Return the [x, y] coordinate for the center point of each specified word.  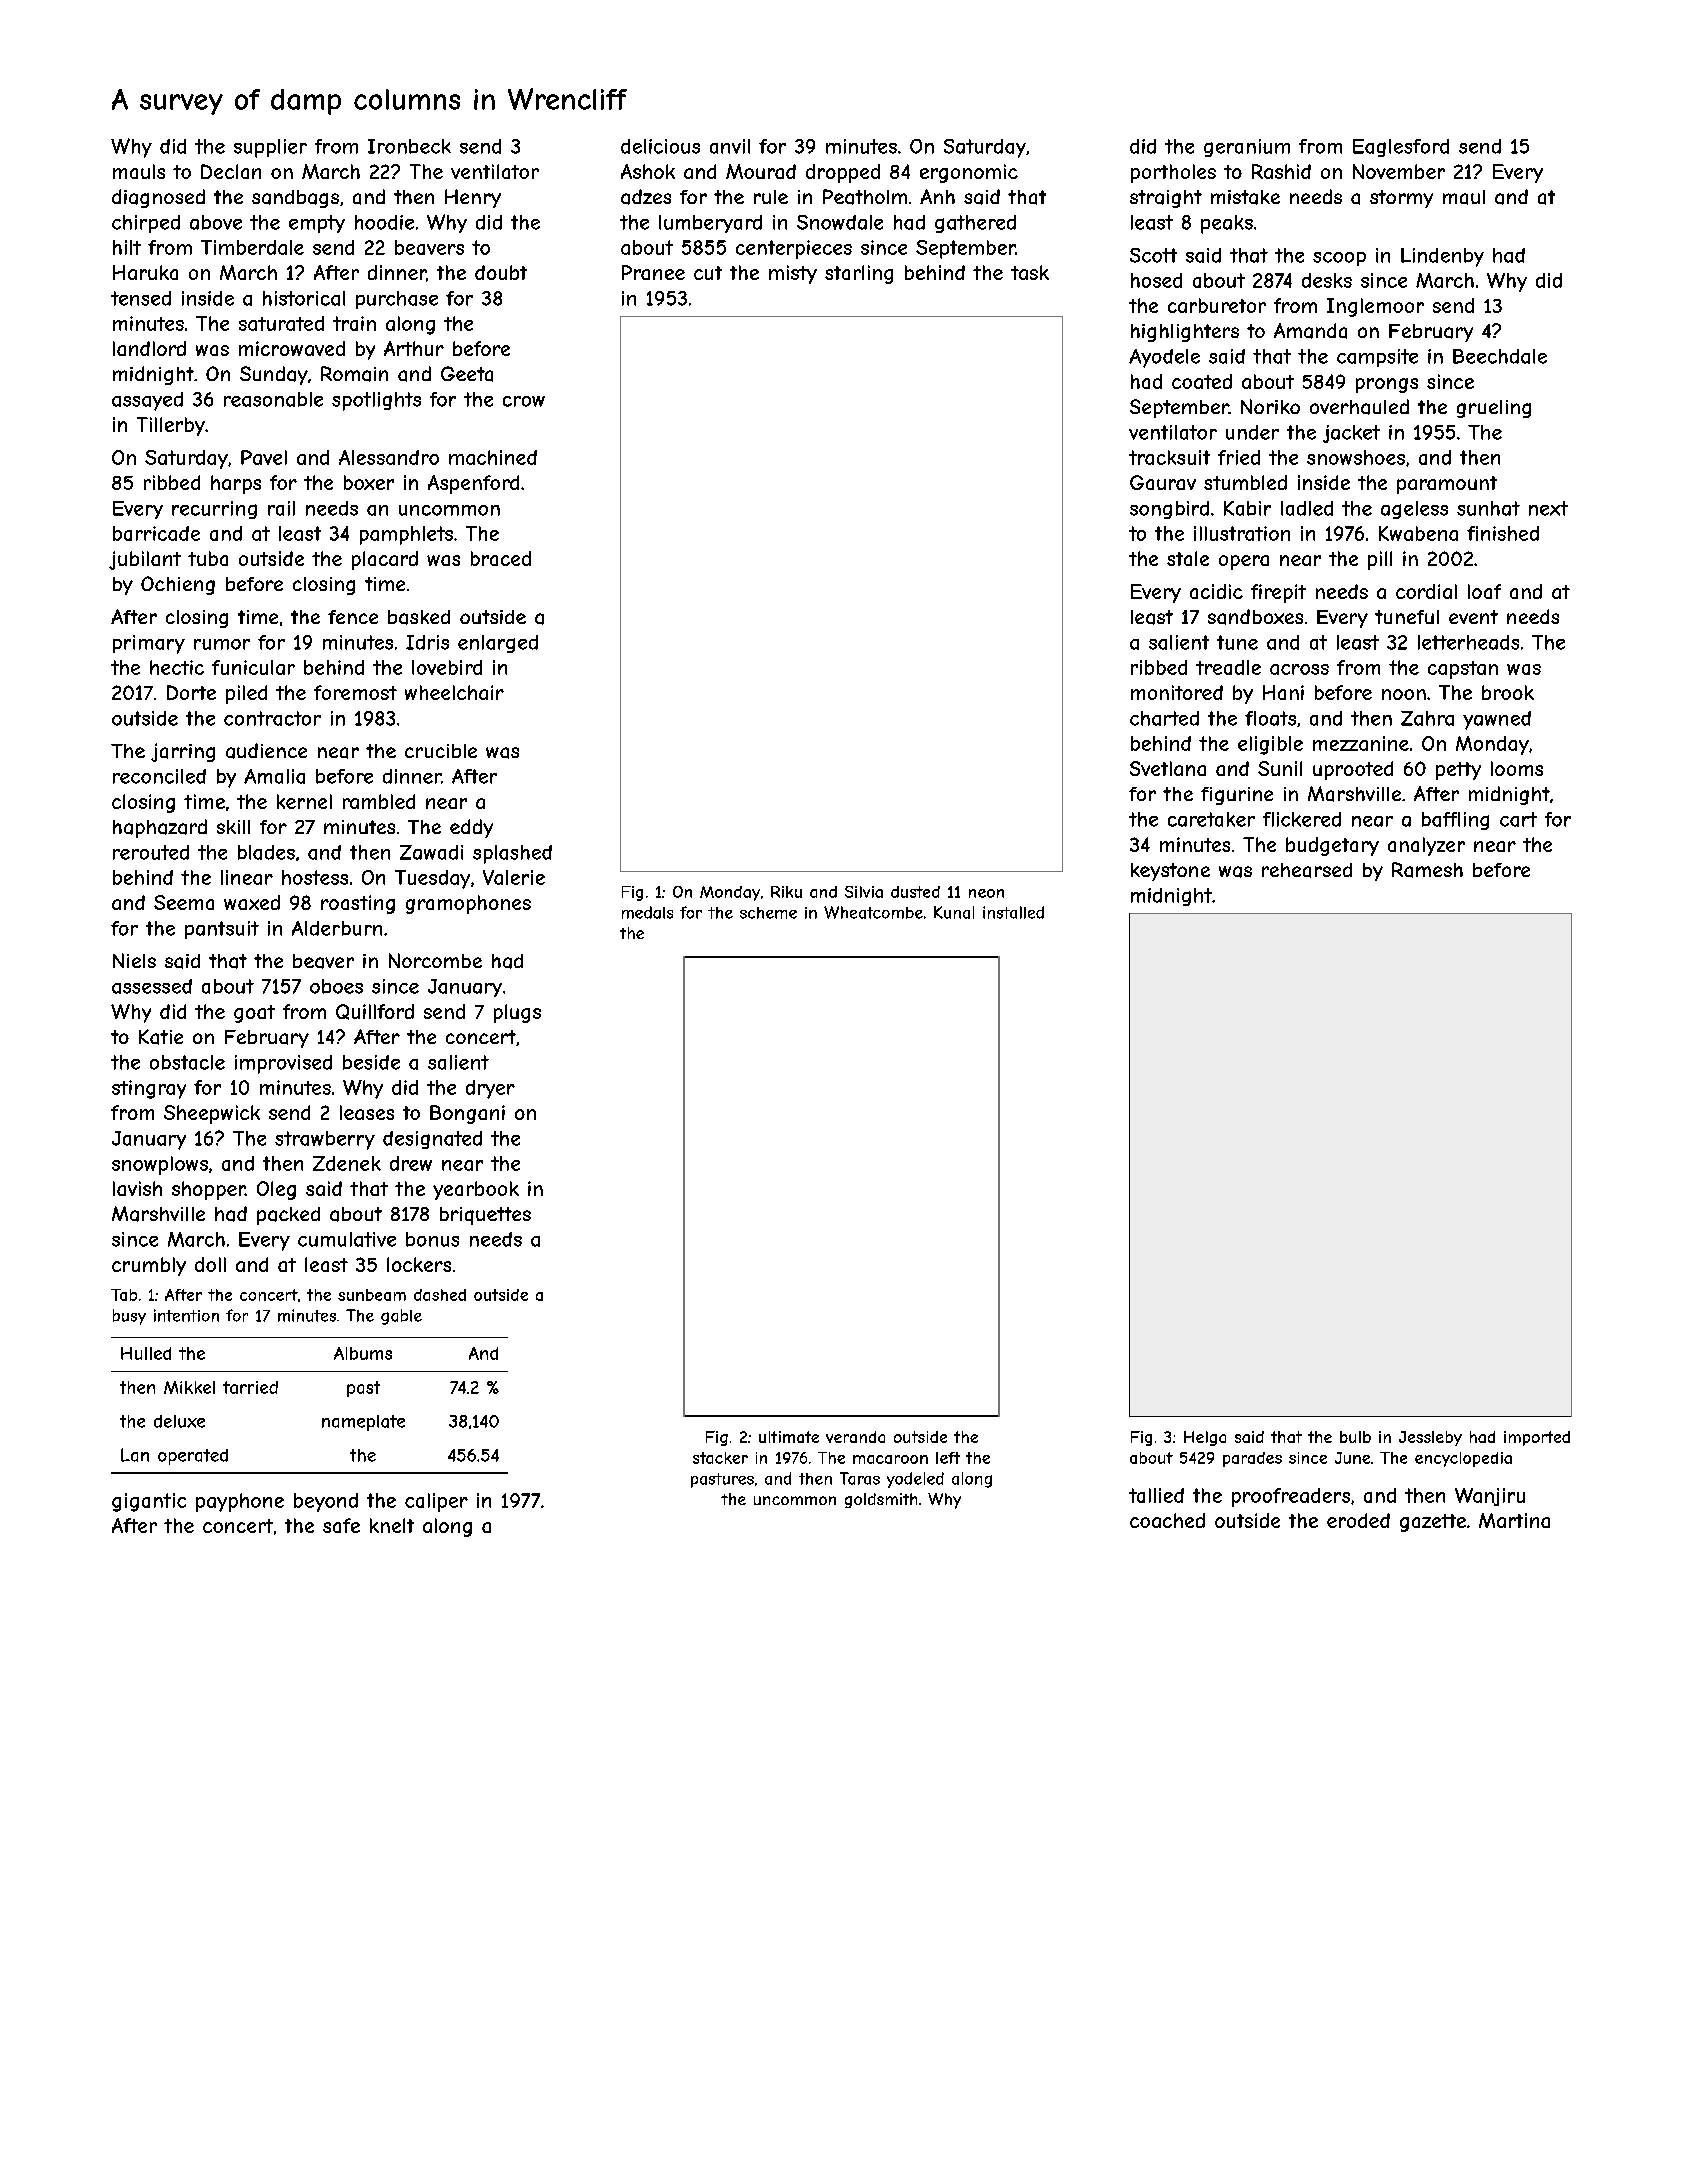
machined [493, 457]
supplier [270, 148]
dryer [490, 1089]
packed [288, 1216]
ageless [1414, 510]
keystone [1170, 872]
